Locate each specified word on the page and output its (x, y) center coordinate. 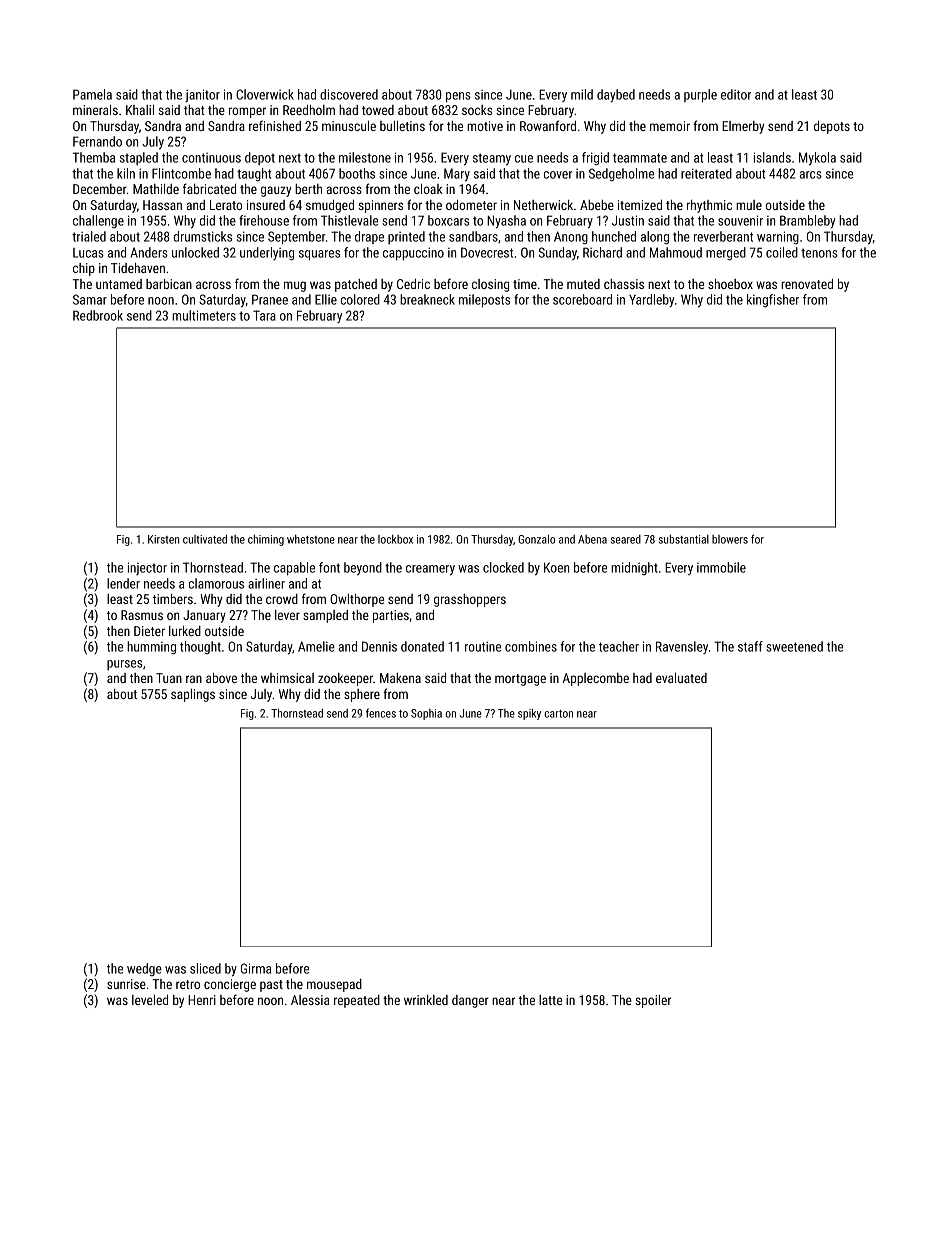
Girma (256, 968)
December (100, 189)
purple (700, 96)
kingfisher (773, 301)
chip (84, 269)
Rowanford (548, 125)
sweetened (794, 646)
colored (360, 299)
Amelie (316, 646)
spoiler (653, 1001)
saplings (193, 695)
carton (558, 714)
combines (531, 646)
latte (550, 1000)
